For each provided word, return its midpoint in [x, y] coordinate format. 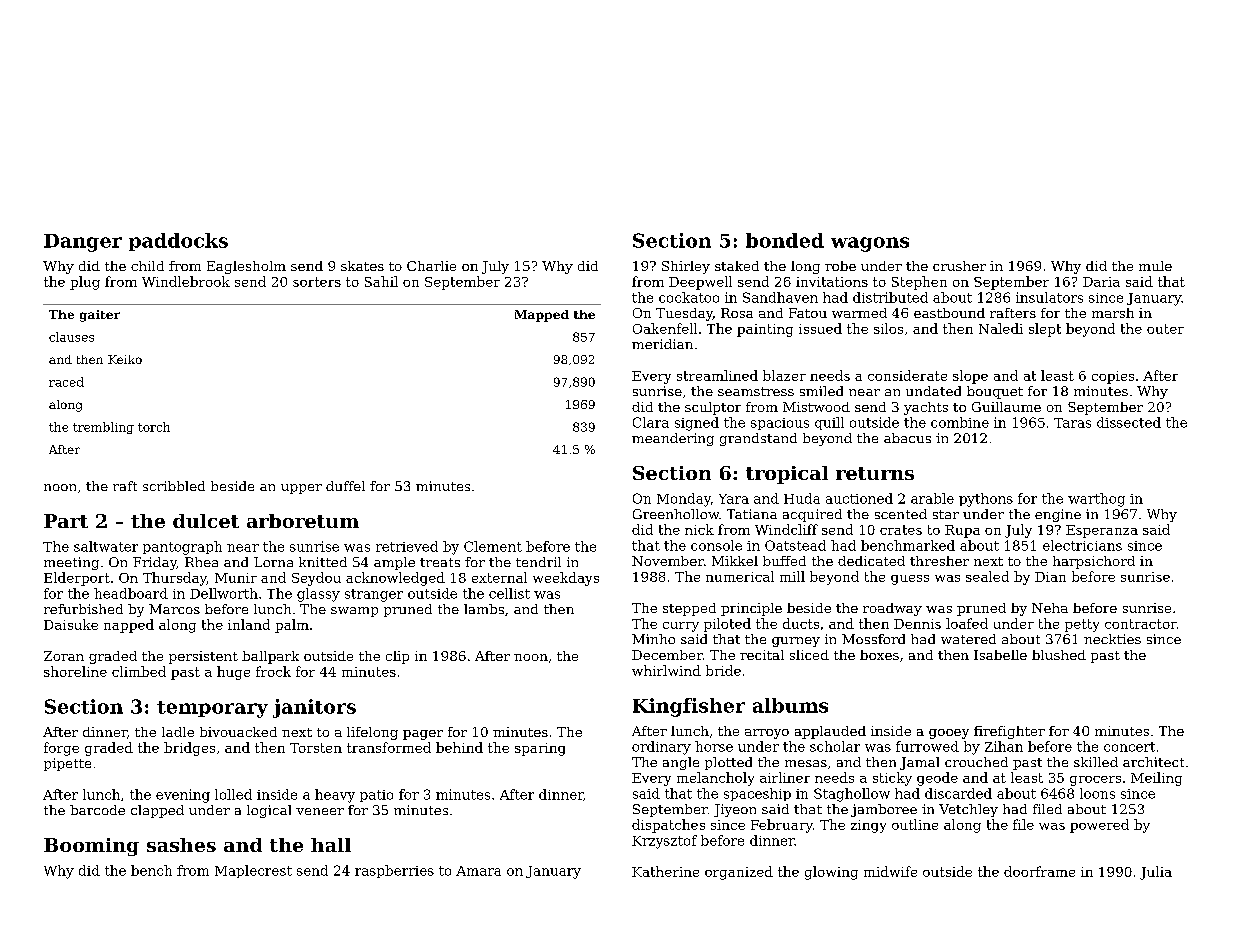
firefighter [1009, 732]
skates [362, 266]
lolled [233, 794]
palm [292, 626]
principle [751, 609]
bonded [785, 240]
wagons [870, 244]
